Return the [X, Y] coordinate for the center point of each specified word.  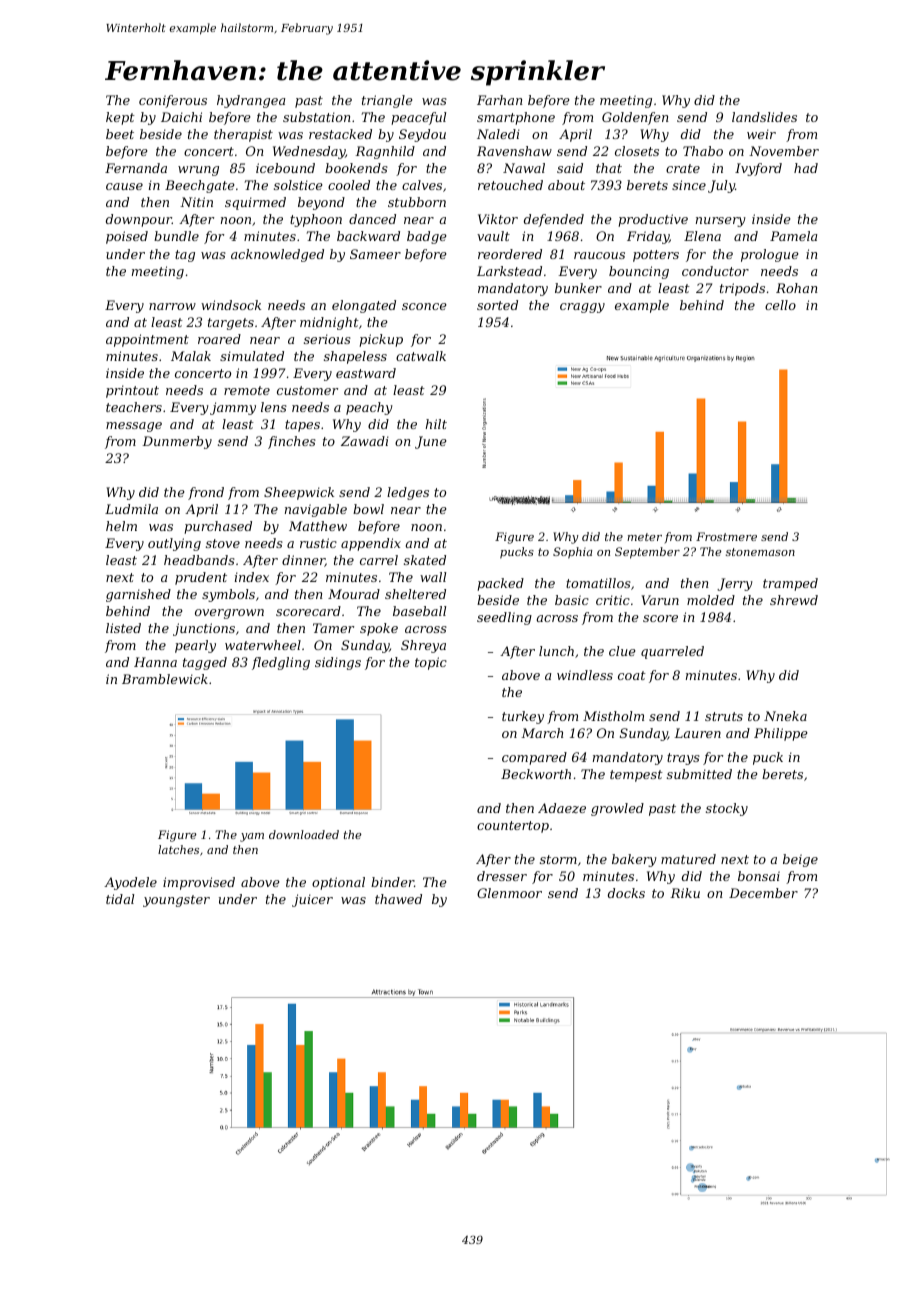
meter [644, 537]
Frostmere [726, 536]
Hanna [155, 662]
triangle [387, 101]
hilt [436, 424]
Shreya [423, 646]
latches [178, 849]
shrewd [794, 600]
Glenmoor [509, 893]
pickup [381, 340]
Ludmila [131, 509]
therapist [243, 135]
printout [132, 391]
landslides [764, 117]
